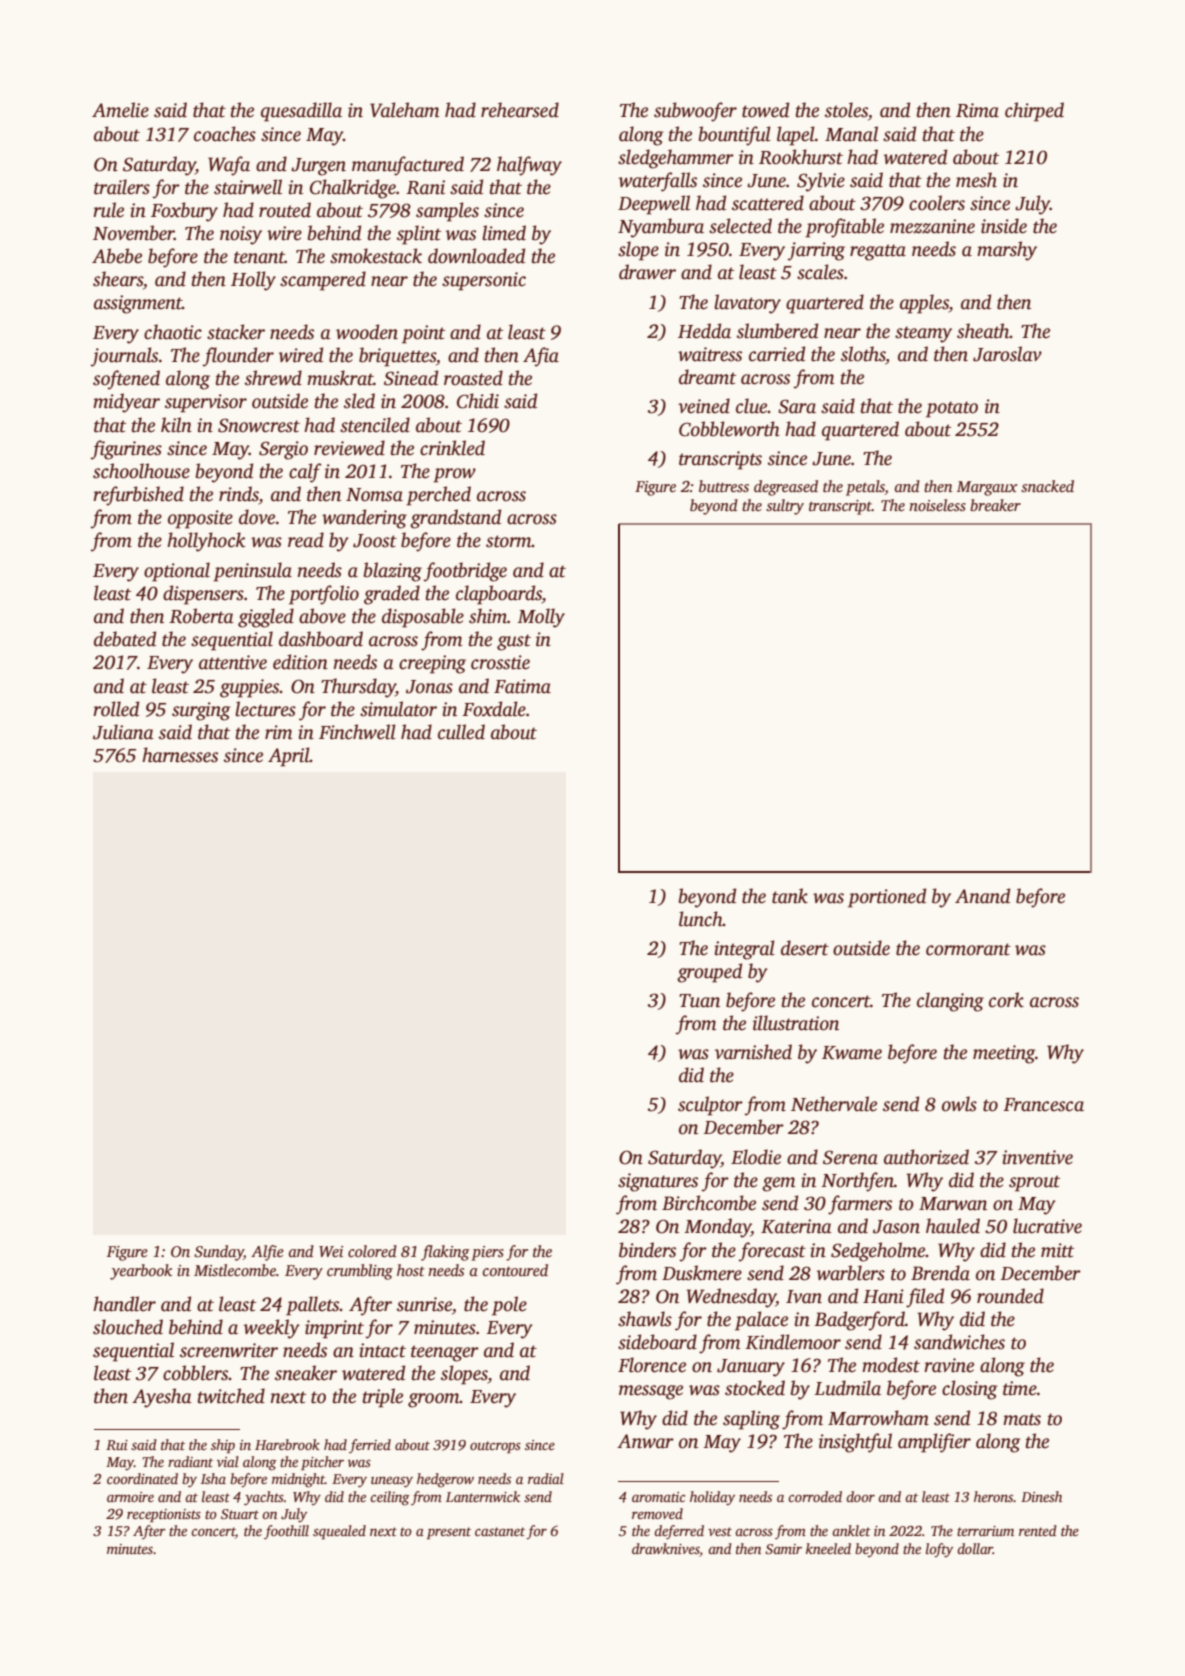  I want to click on supersonic, so click(484, 281).
